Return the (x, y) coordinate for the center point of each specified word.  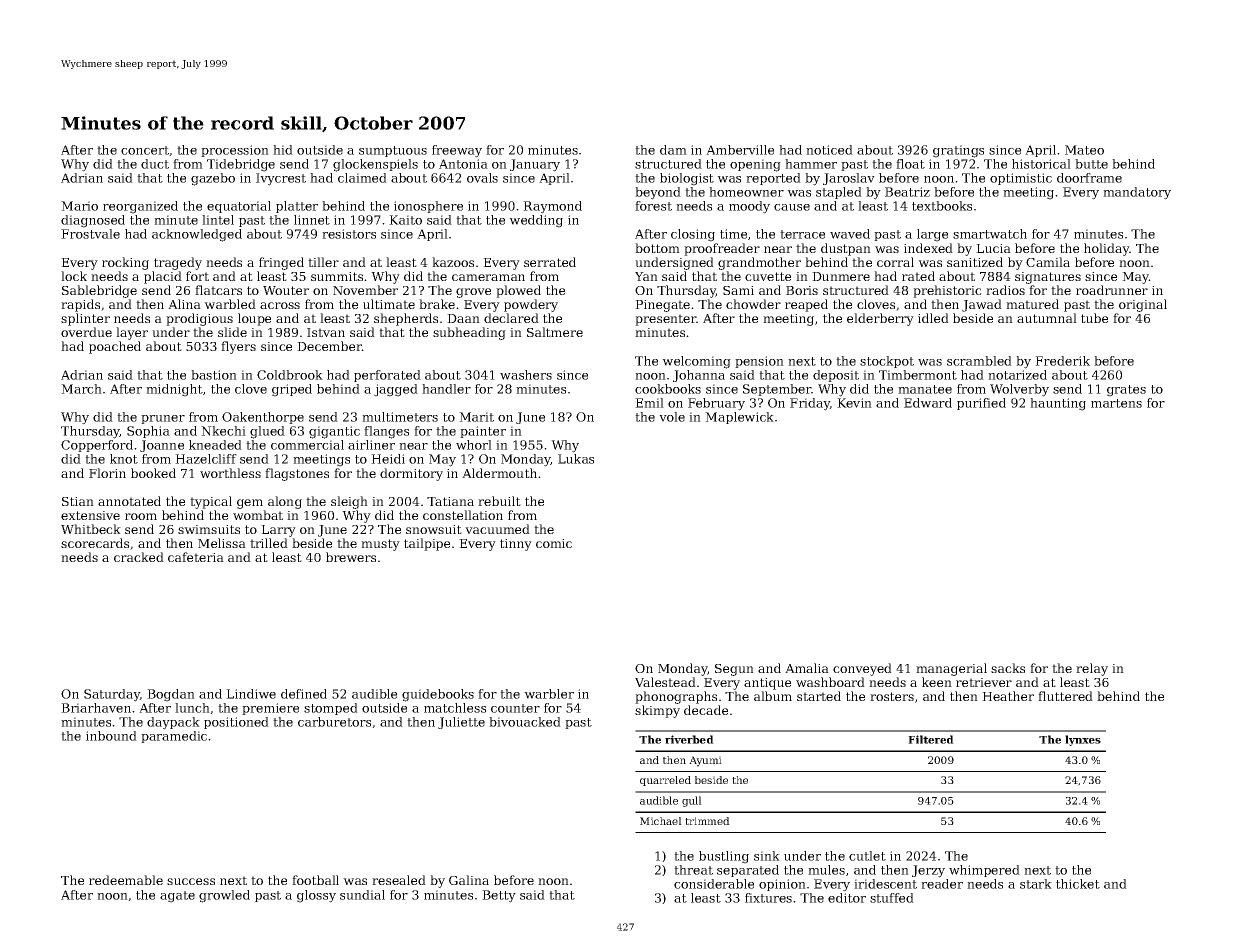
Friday (810, 404)
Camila (1048, 262)
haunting (1058, 404)
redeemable (126, 880)
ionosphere (428, 207)
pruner (163, 419)
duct (155, 164)
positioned (236, 723)
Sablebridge (99, 291)
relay (1092, 669)
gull (692, 801)
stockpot (887, 362)
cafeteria (196, 557)
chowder (753, 304)
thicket (1078, 884)
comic (554, 543)
